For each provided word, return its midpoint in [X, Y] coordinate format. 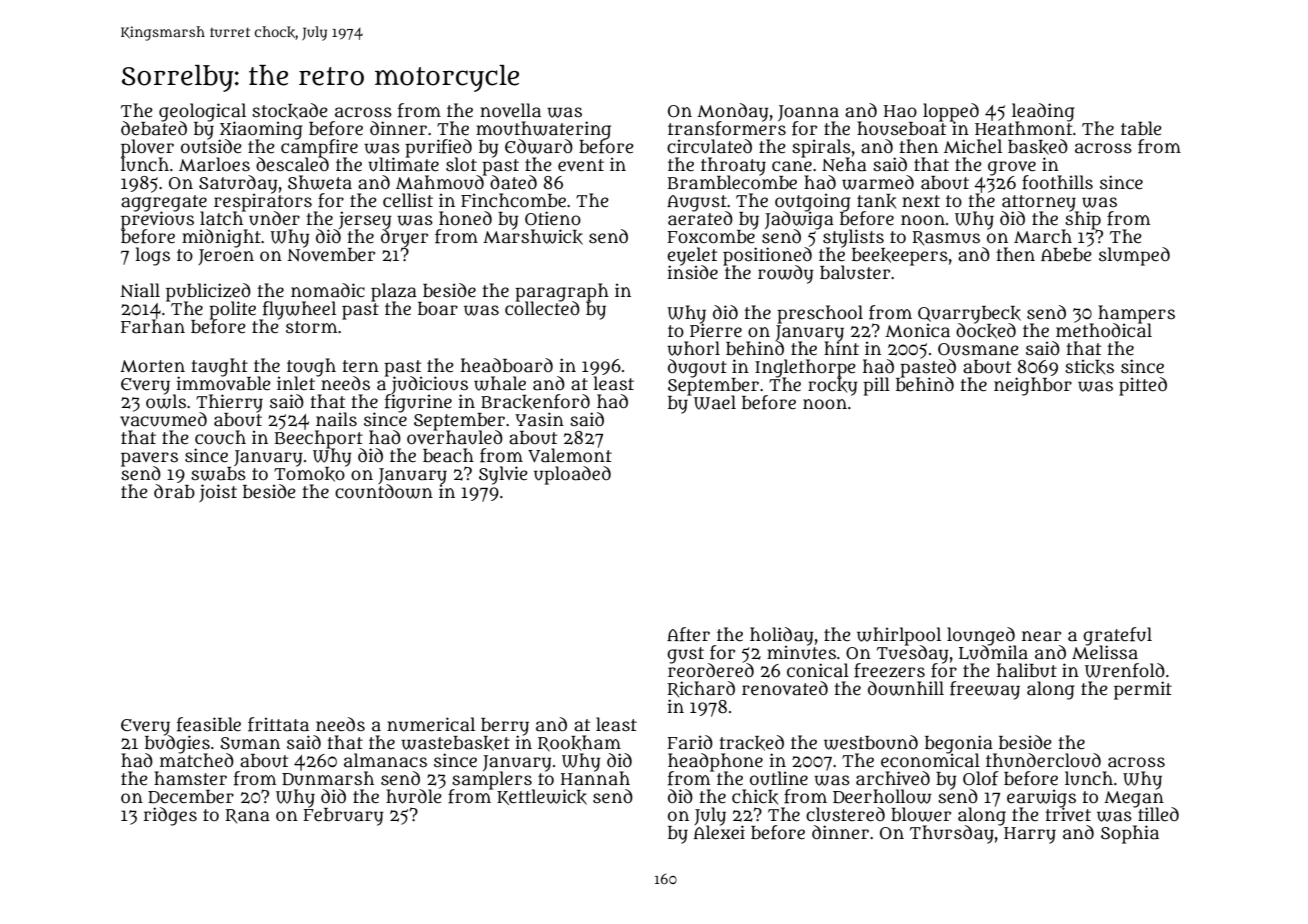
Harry [1030, 835]
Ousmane [978, 349]
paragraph [562, 292]
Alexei [719, 832]
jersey [365, 220]
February [343, 817]
